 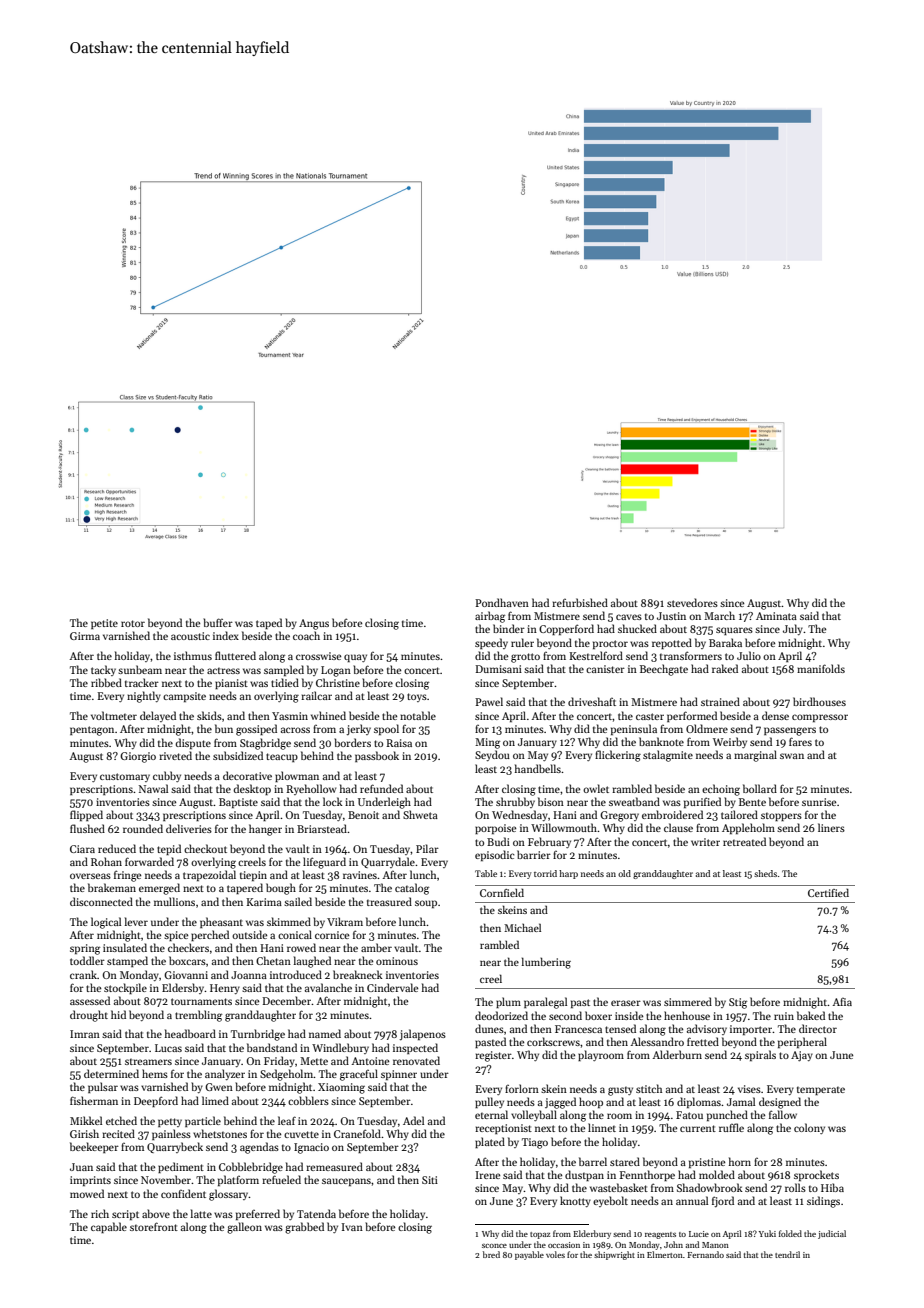 What do you see at coordinates (304, 1228) in the screenshot?
I see `grabbed` at bounding box center [304, 1228].
